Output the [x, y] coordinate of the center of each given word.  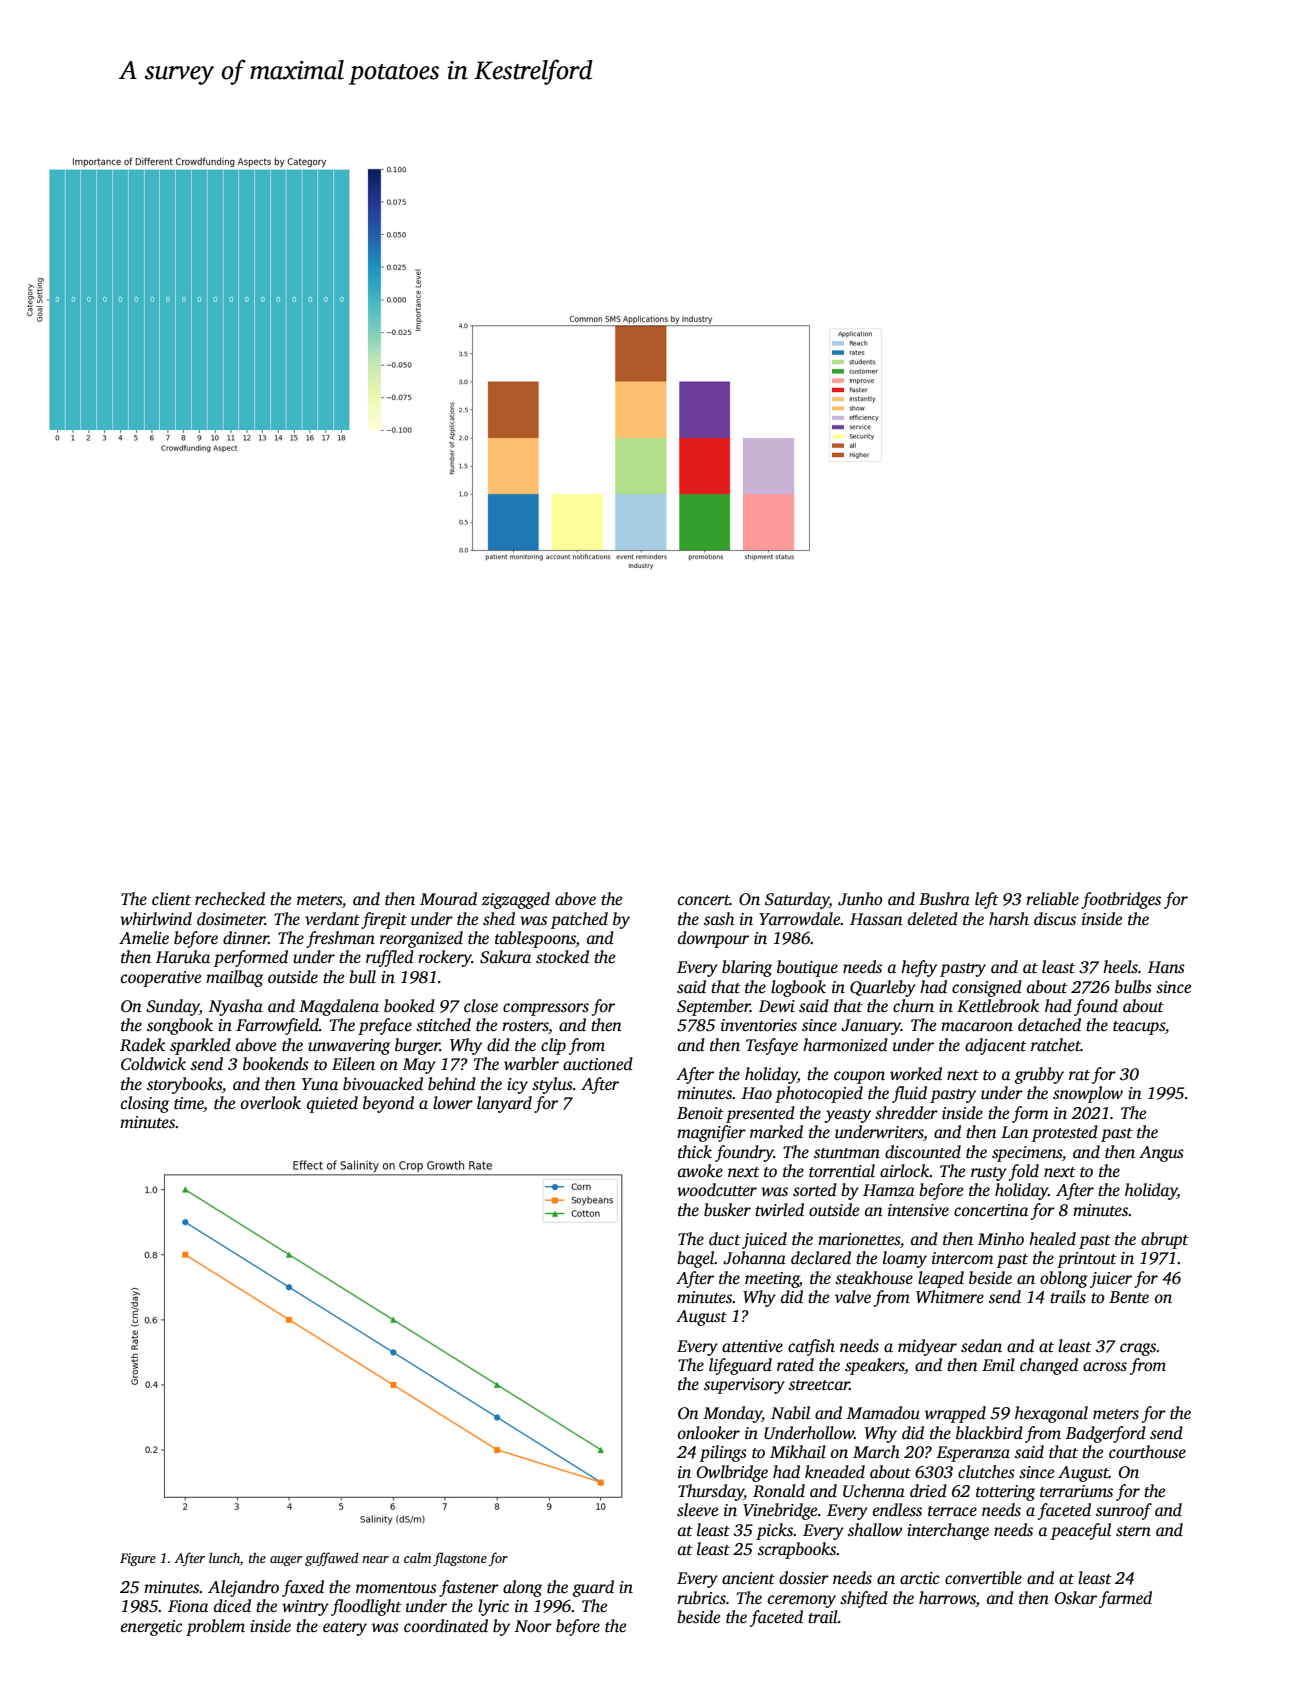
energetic [152, 1628]
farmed [1125, 1599]
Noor [533, 1626]
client [171, 899]
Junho [860, 899]
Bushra [944, 899]
